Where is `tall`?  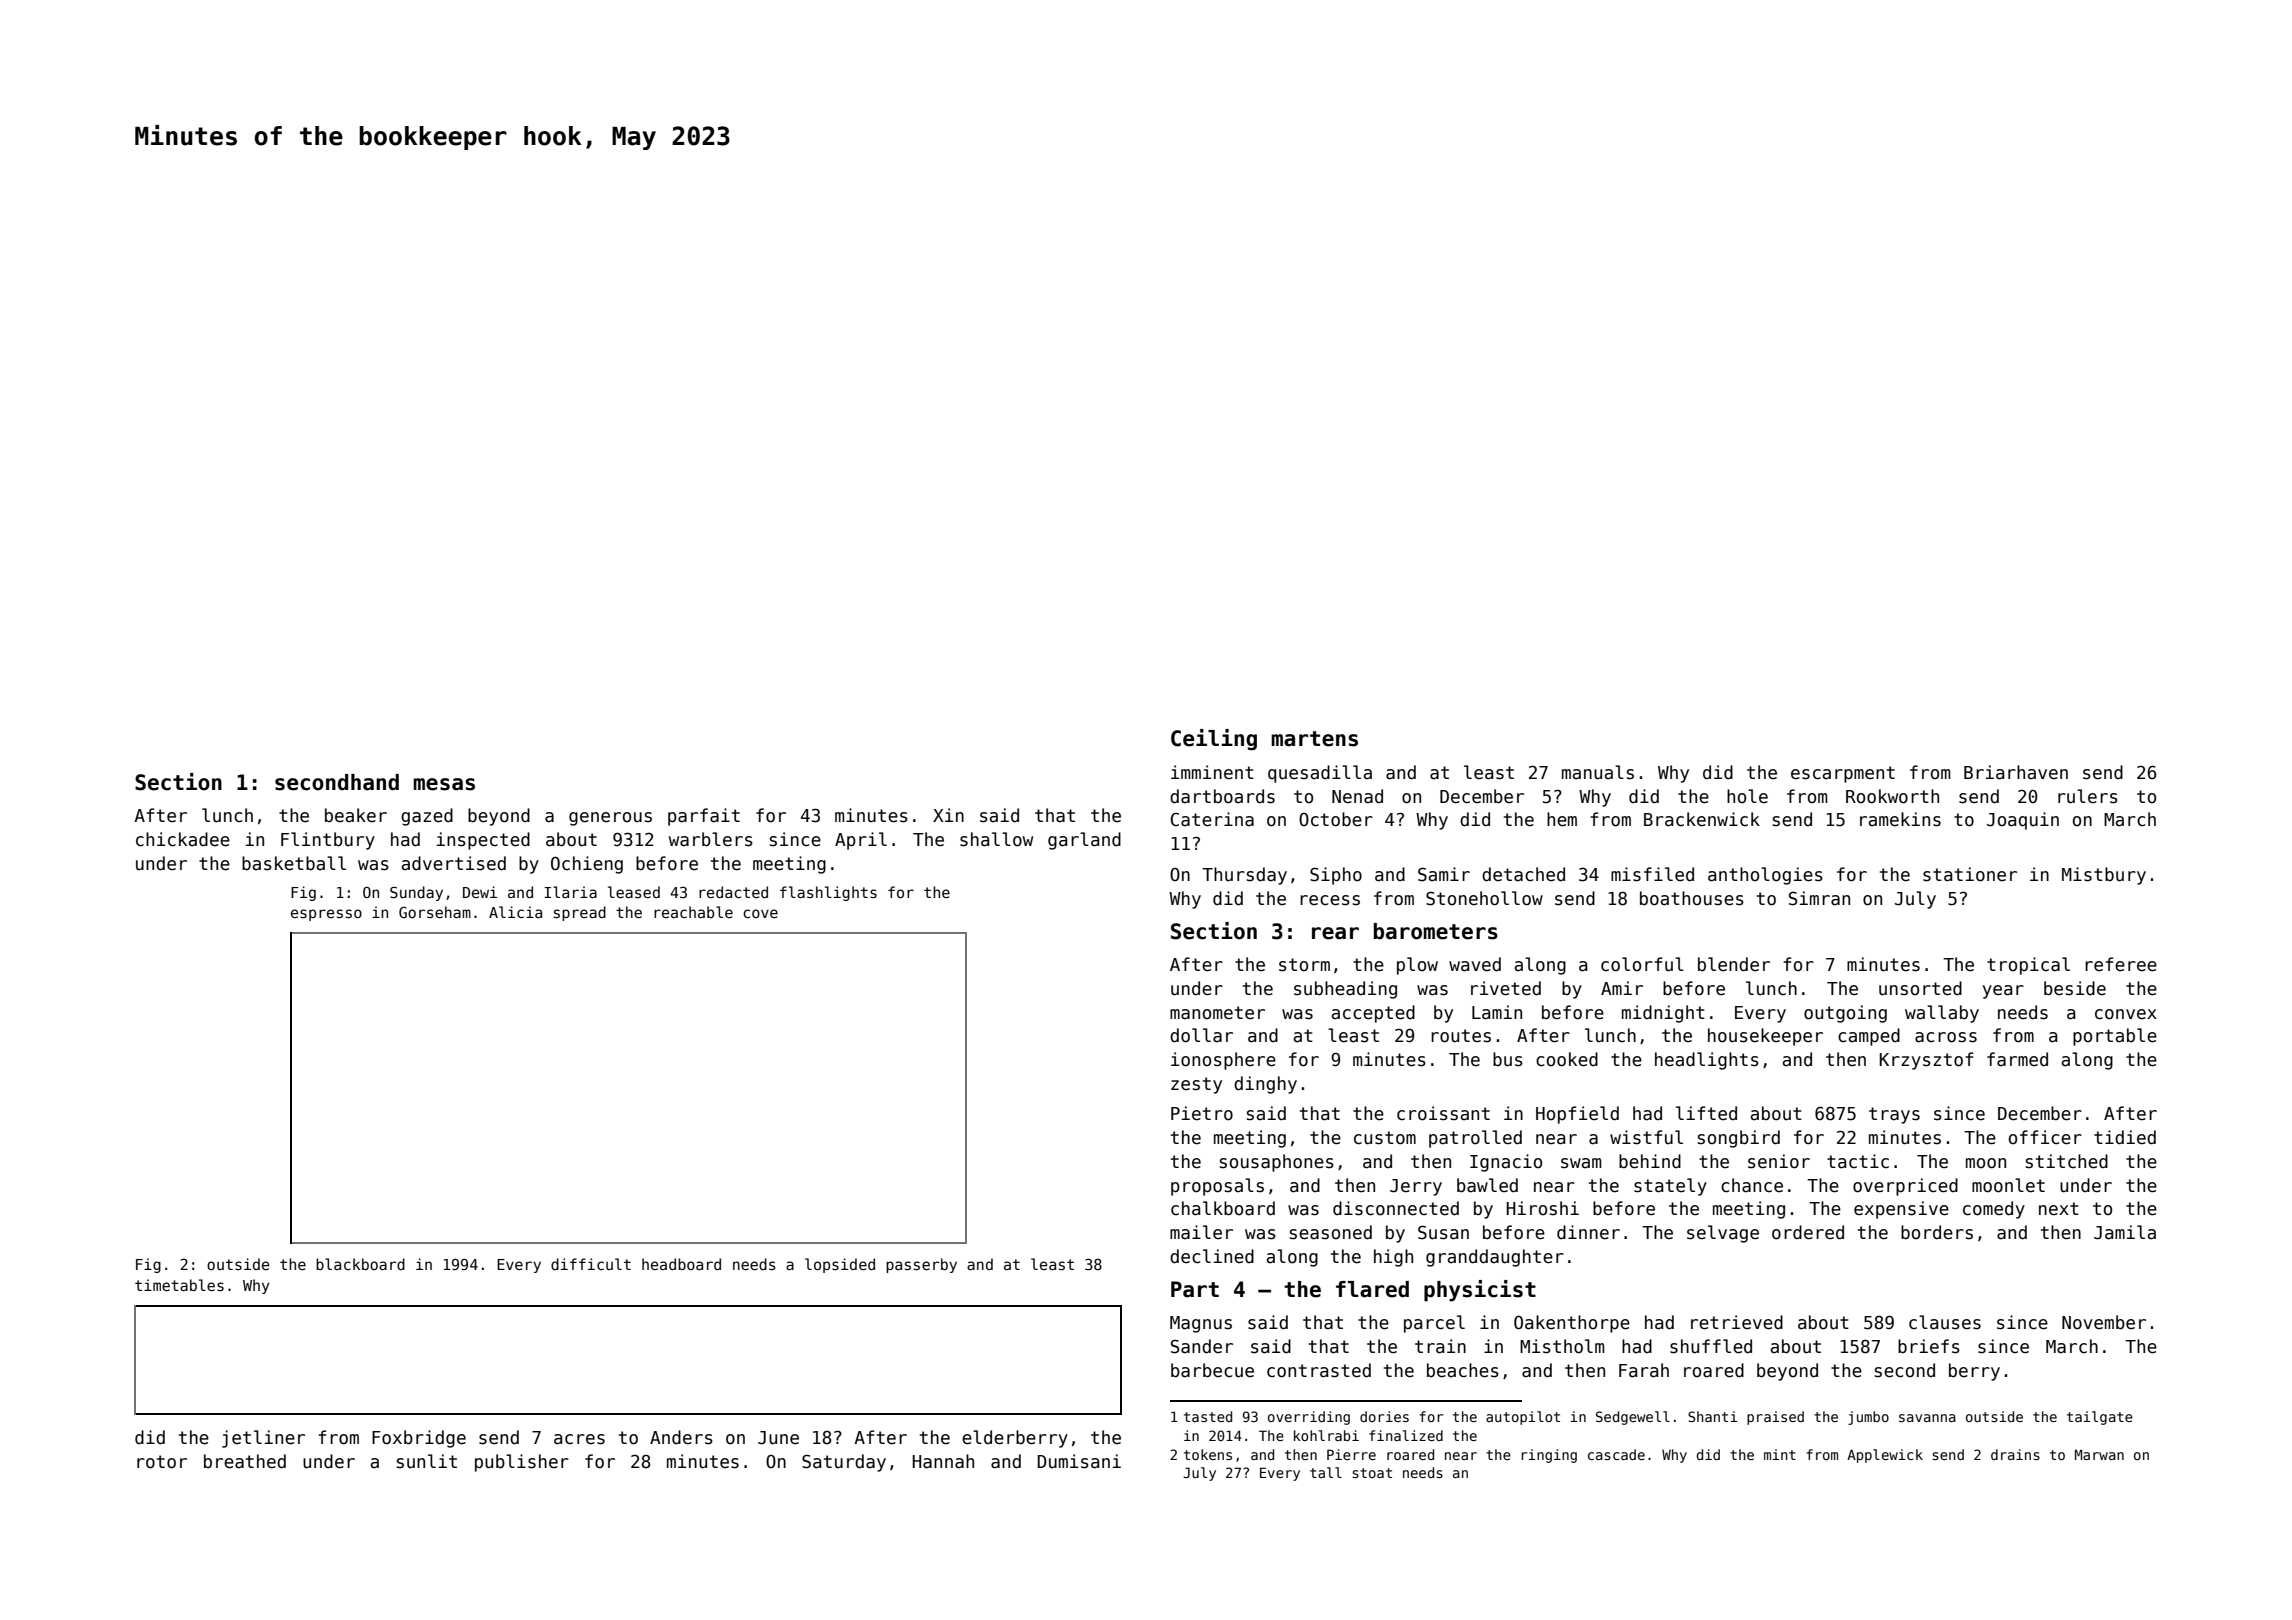 tall is located at coordinates (1326, 1472).
